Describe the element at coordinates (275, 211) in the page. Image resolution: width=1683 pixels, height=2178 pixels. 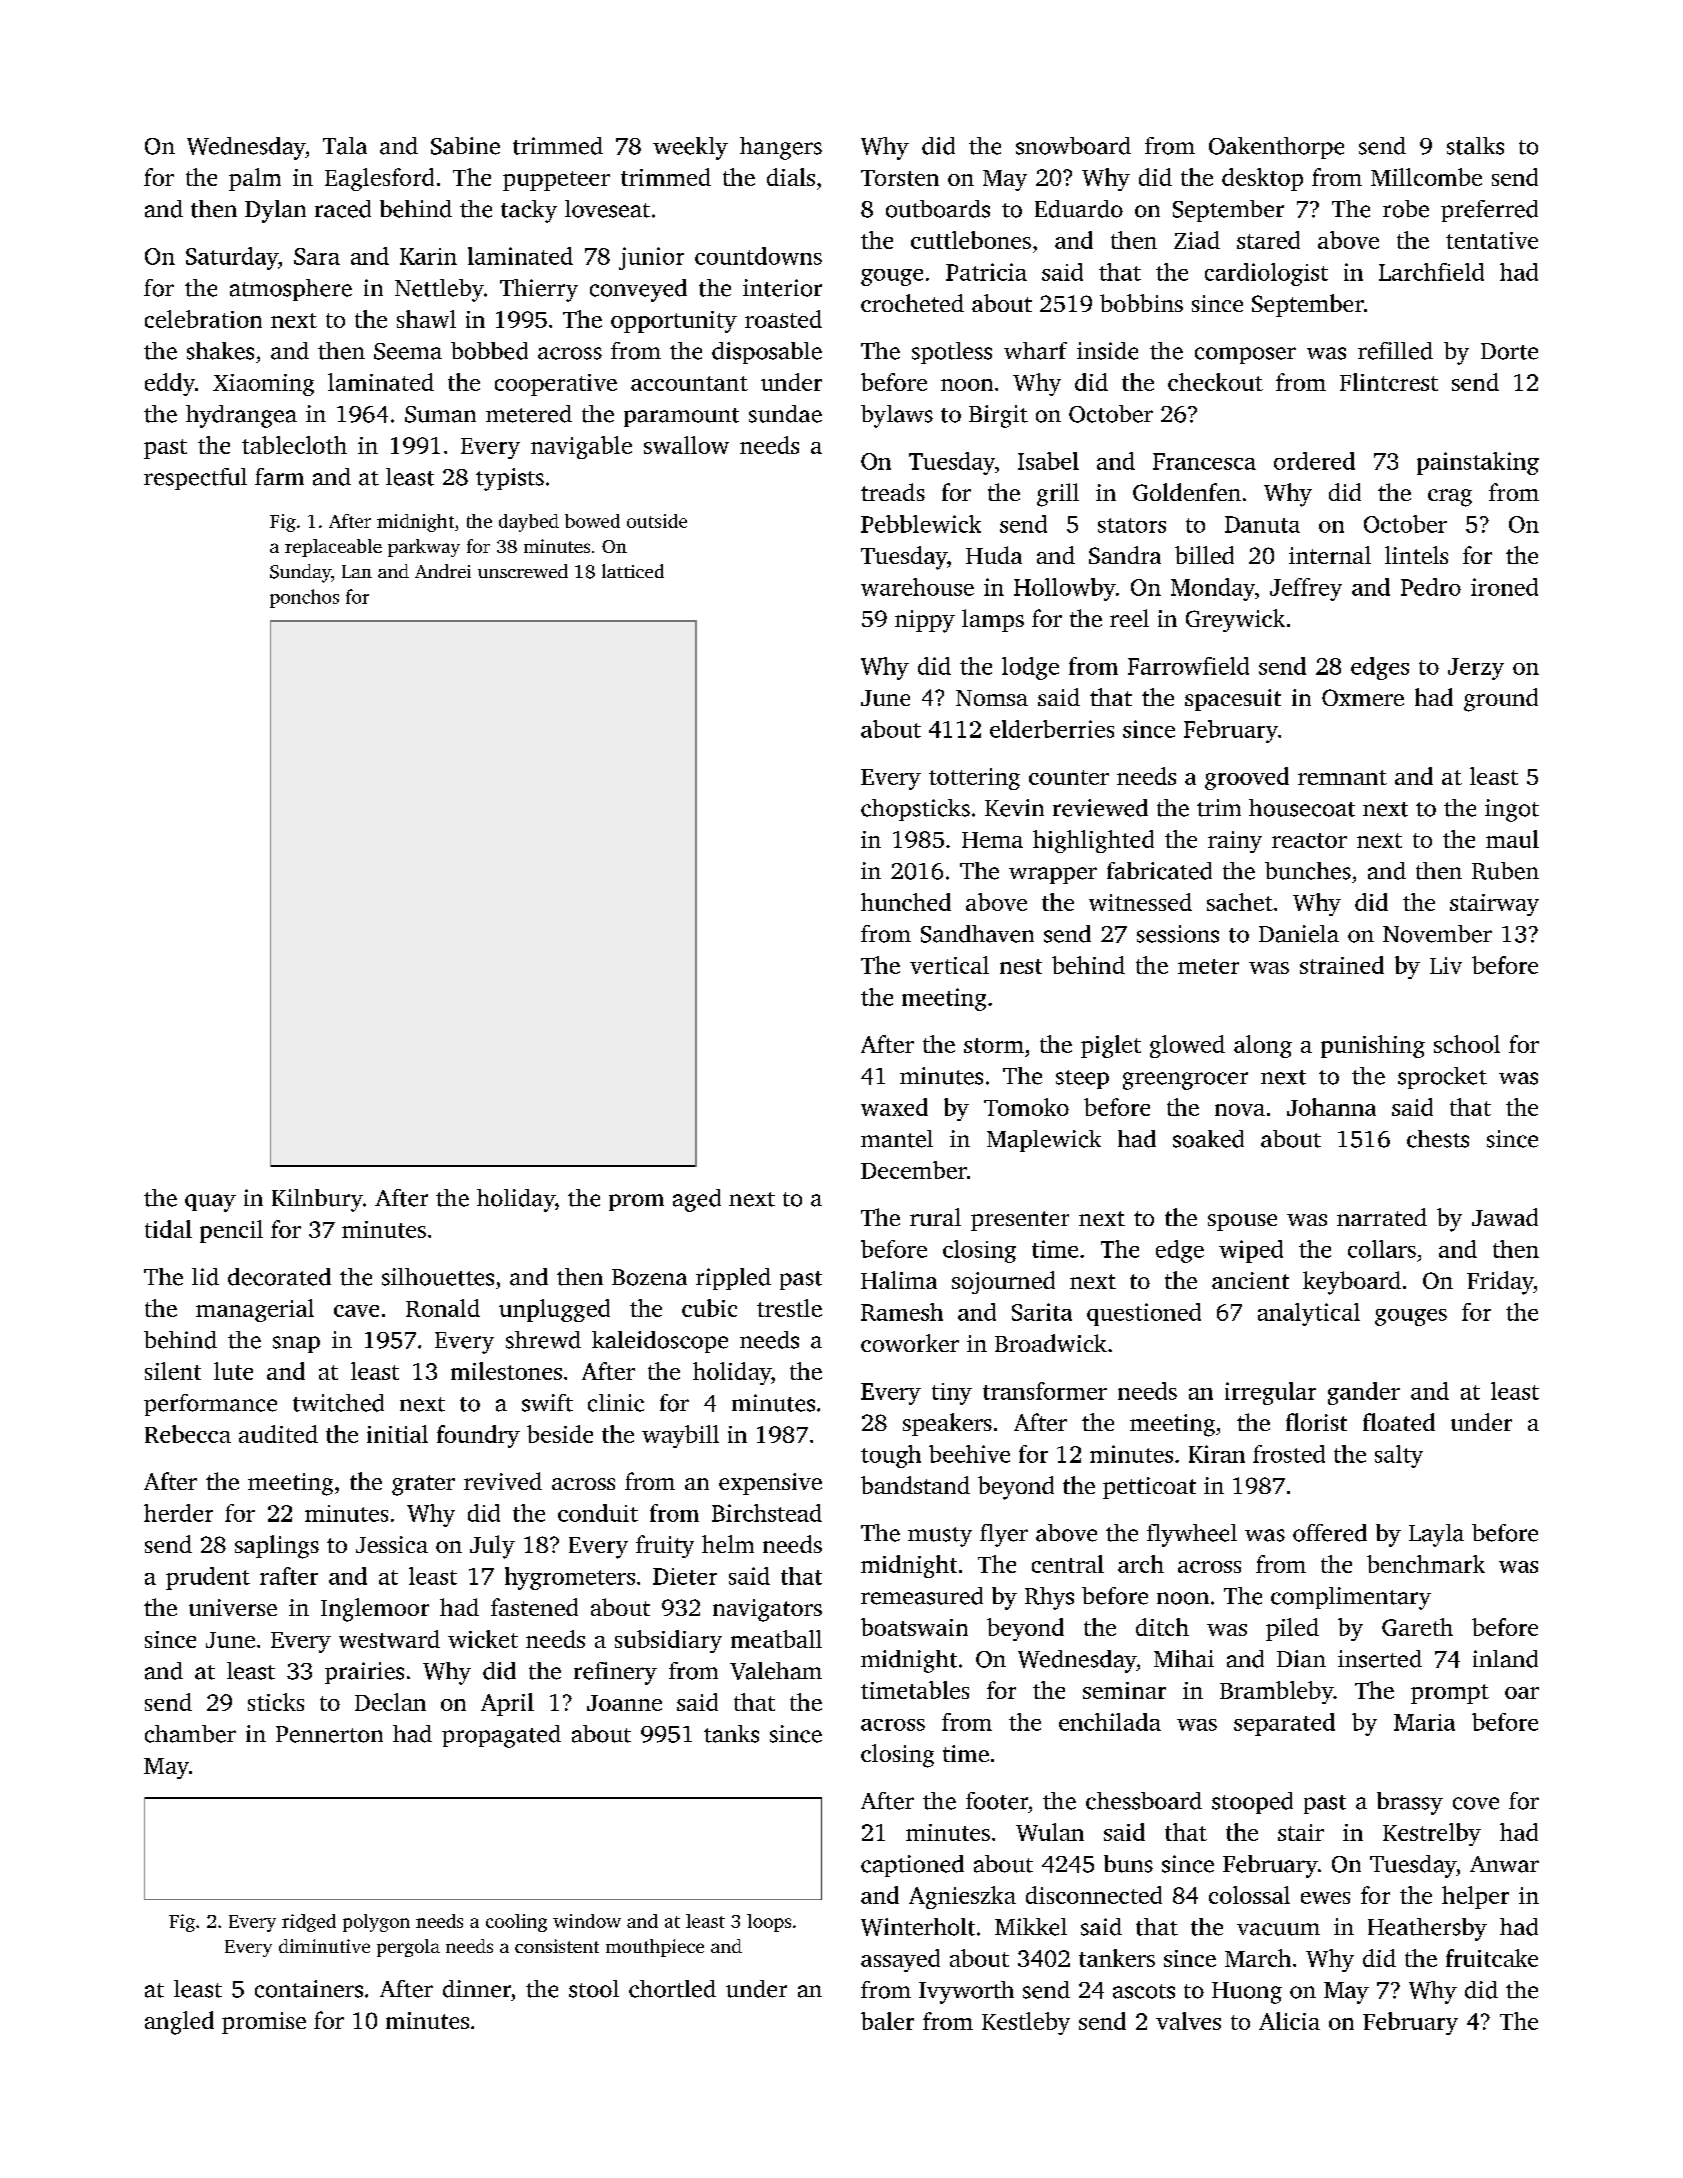
I see `Dylan` at that location.
